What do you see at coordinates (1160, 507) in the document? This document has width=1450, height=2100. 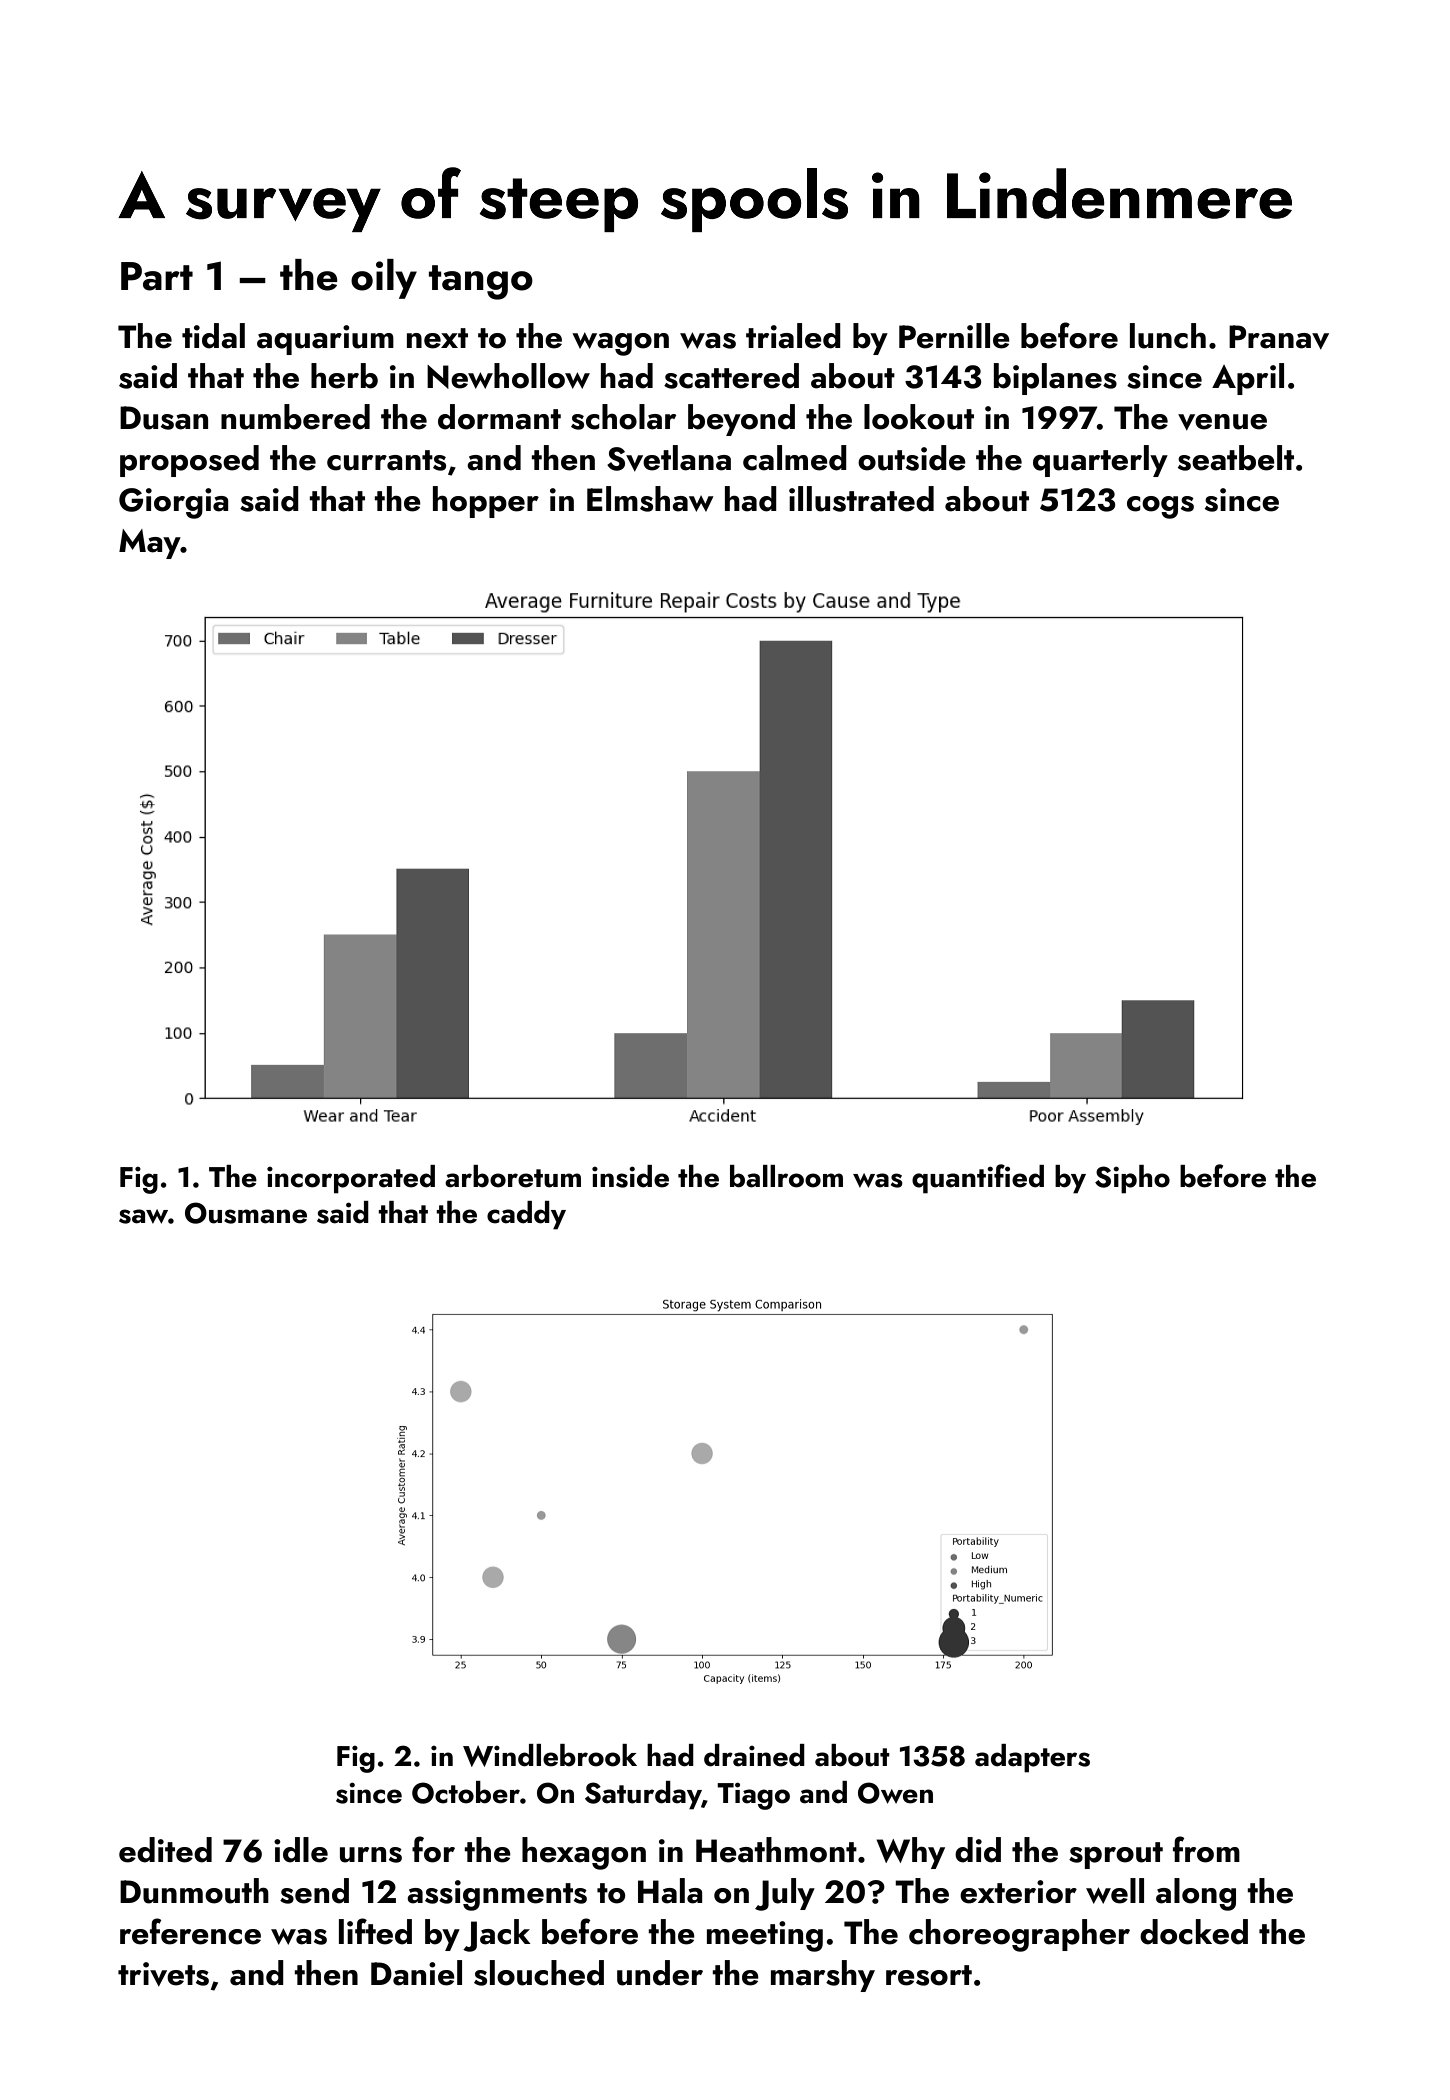 I see `cogs` at bounding box center [1160, 507].
